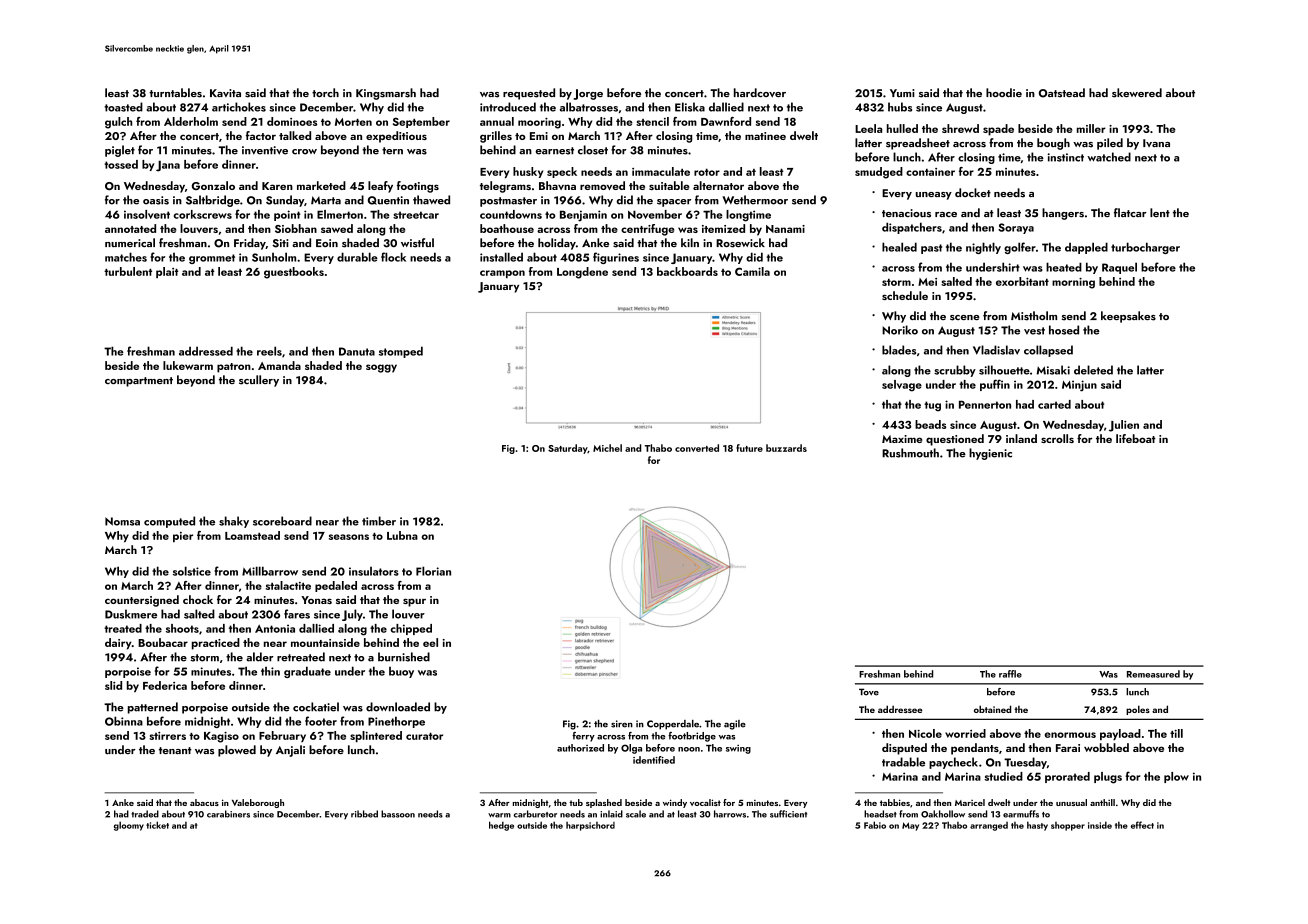  I want to click on Antonia, so click(275, 628).
